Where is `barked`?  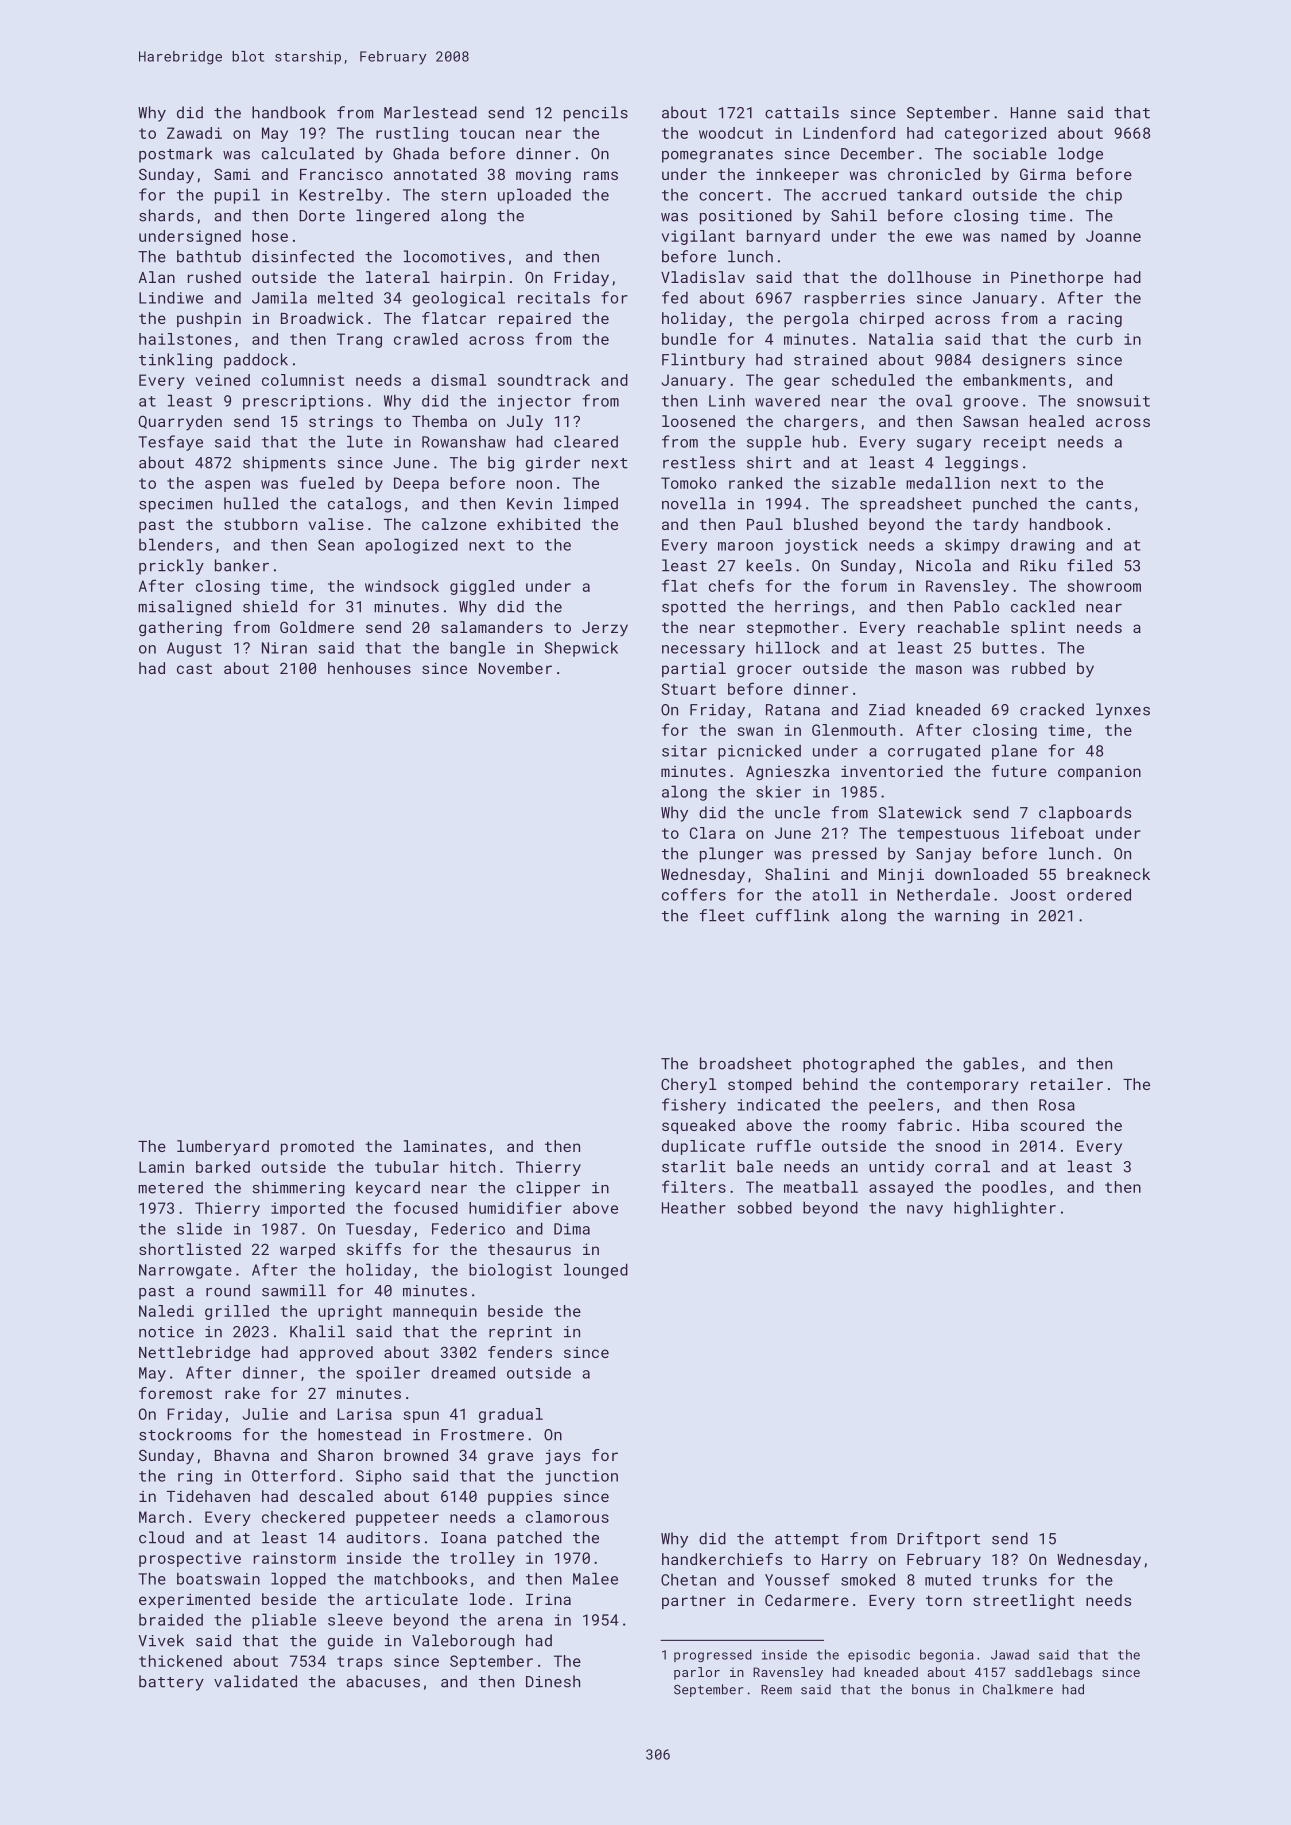 barked is located at coordinates (223, 1167).
